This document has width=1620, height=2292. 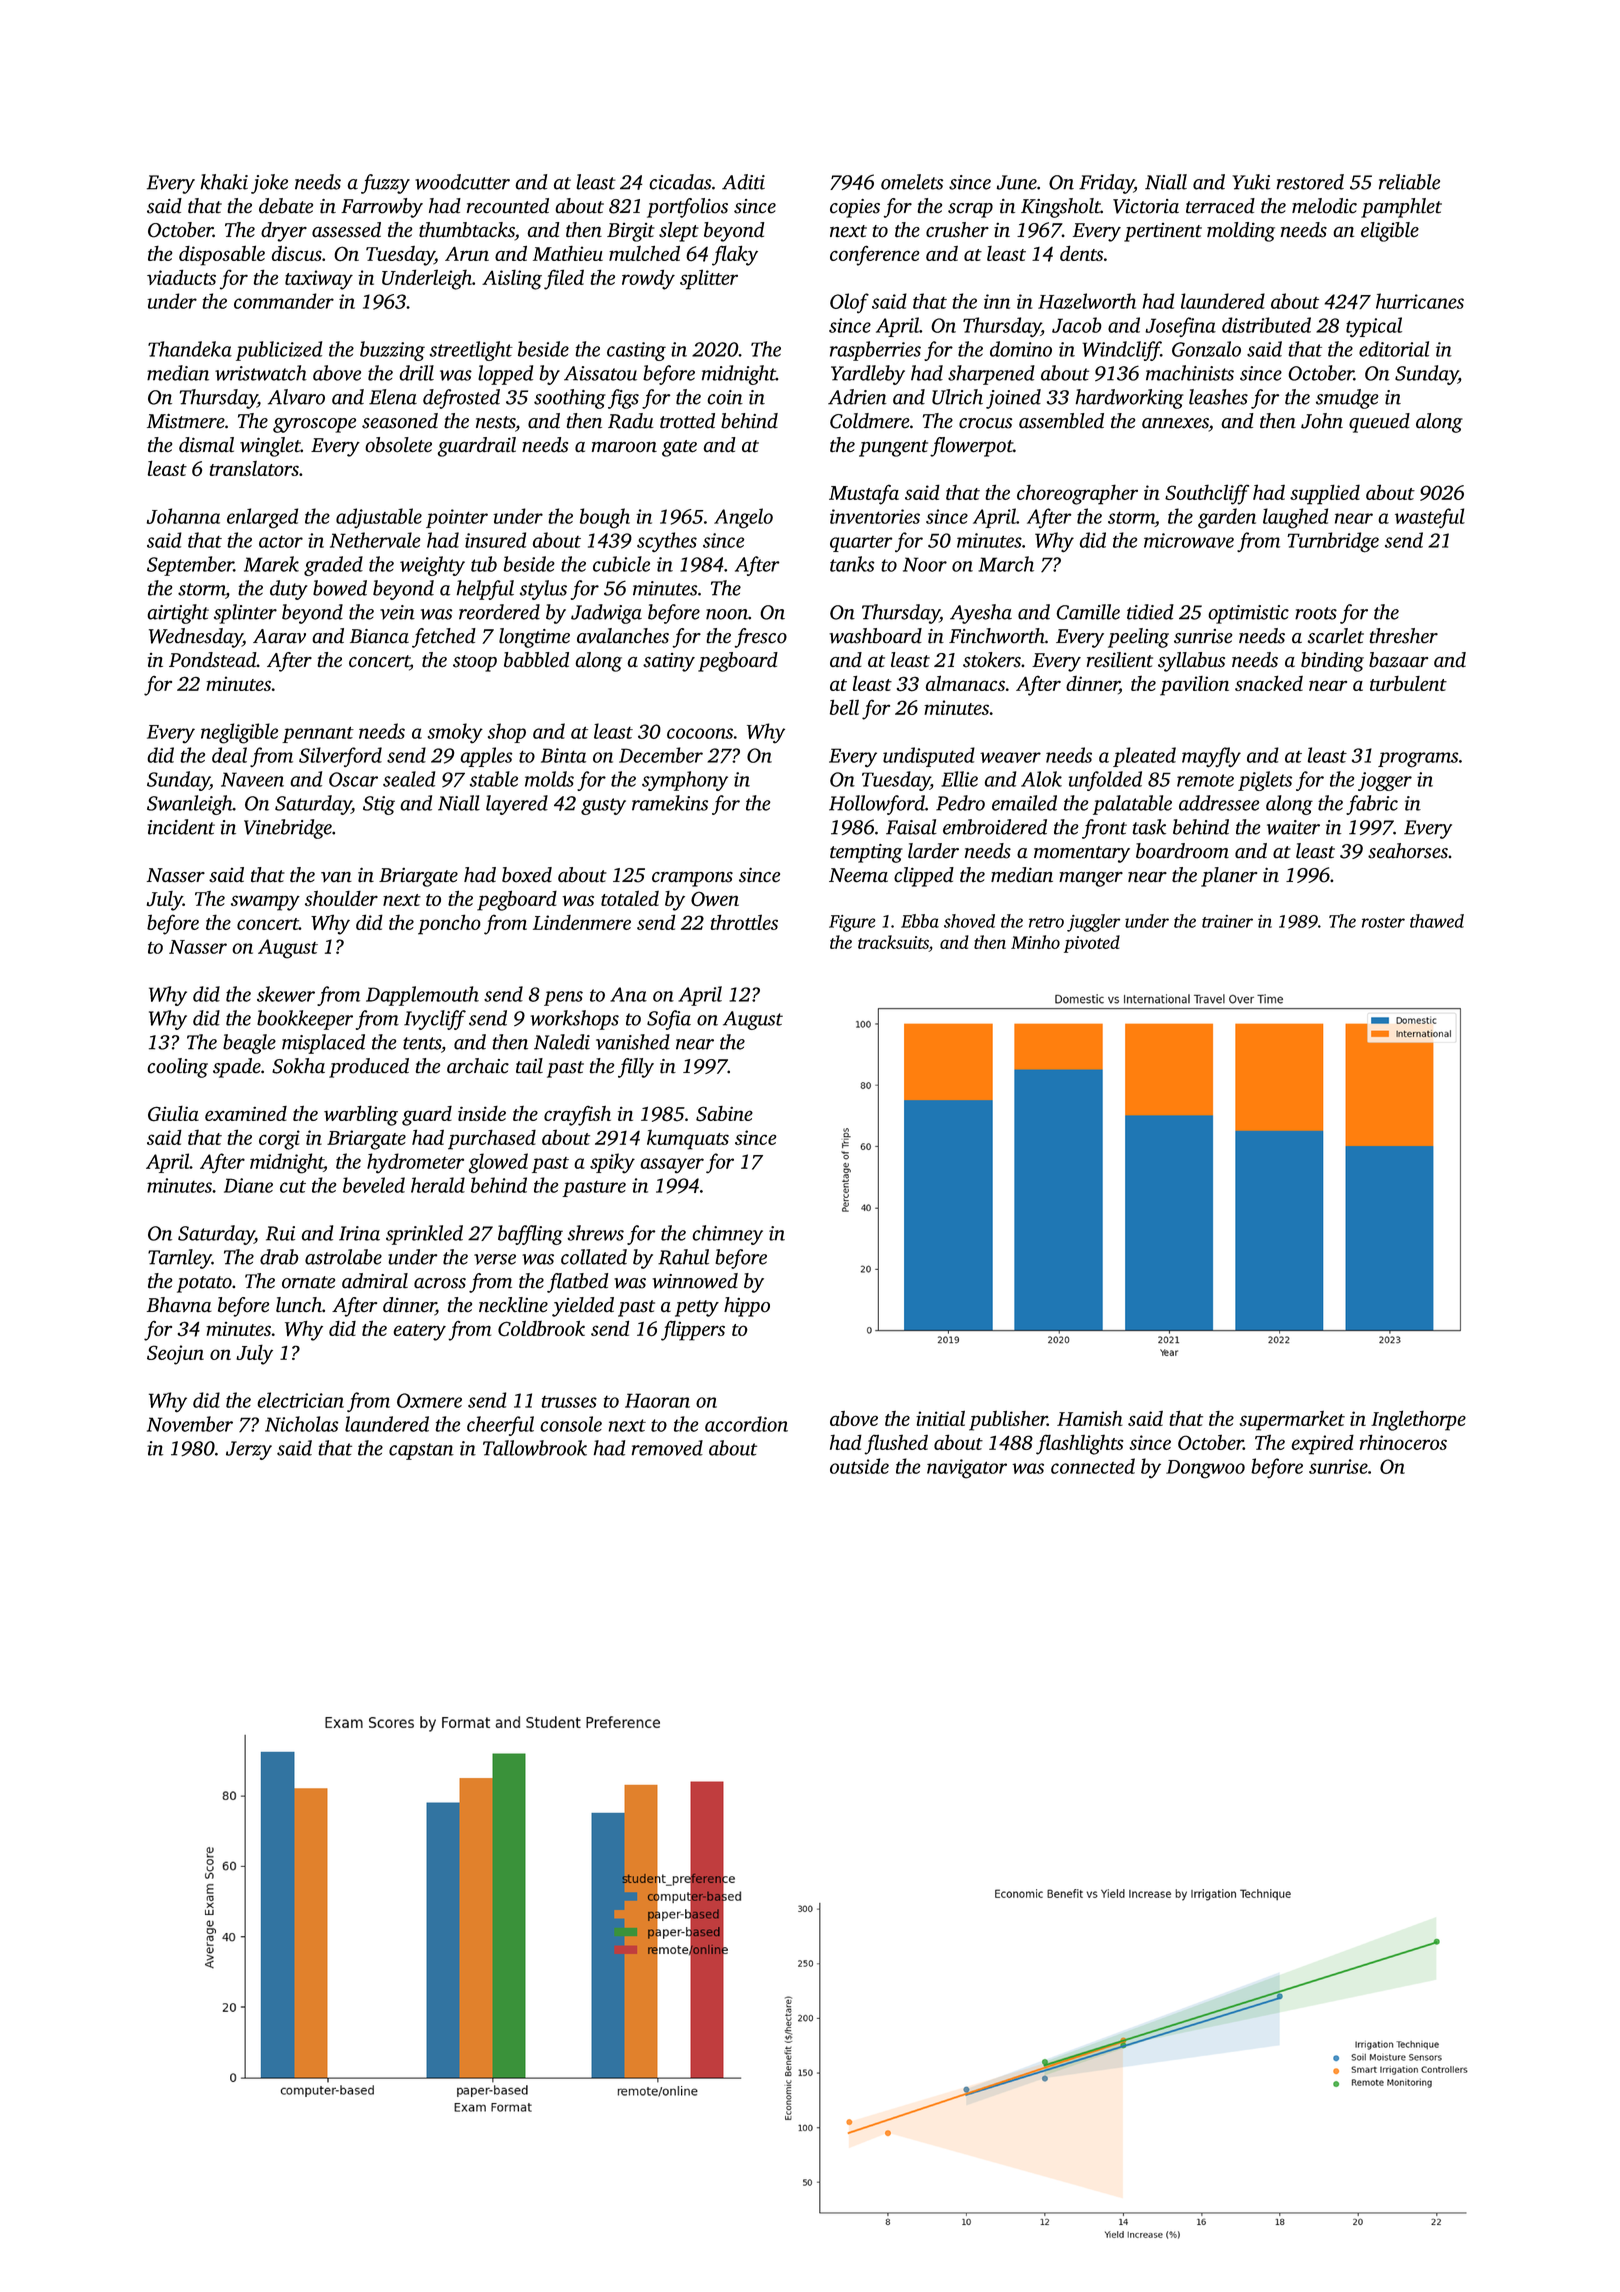 What do you see at coordinates (485, 590) in the document?
I see `helpful` at bounding box center [485, 590].
